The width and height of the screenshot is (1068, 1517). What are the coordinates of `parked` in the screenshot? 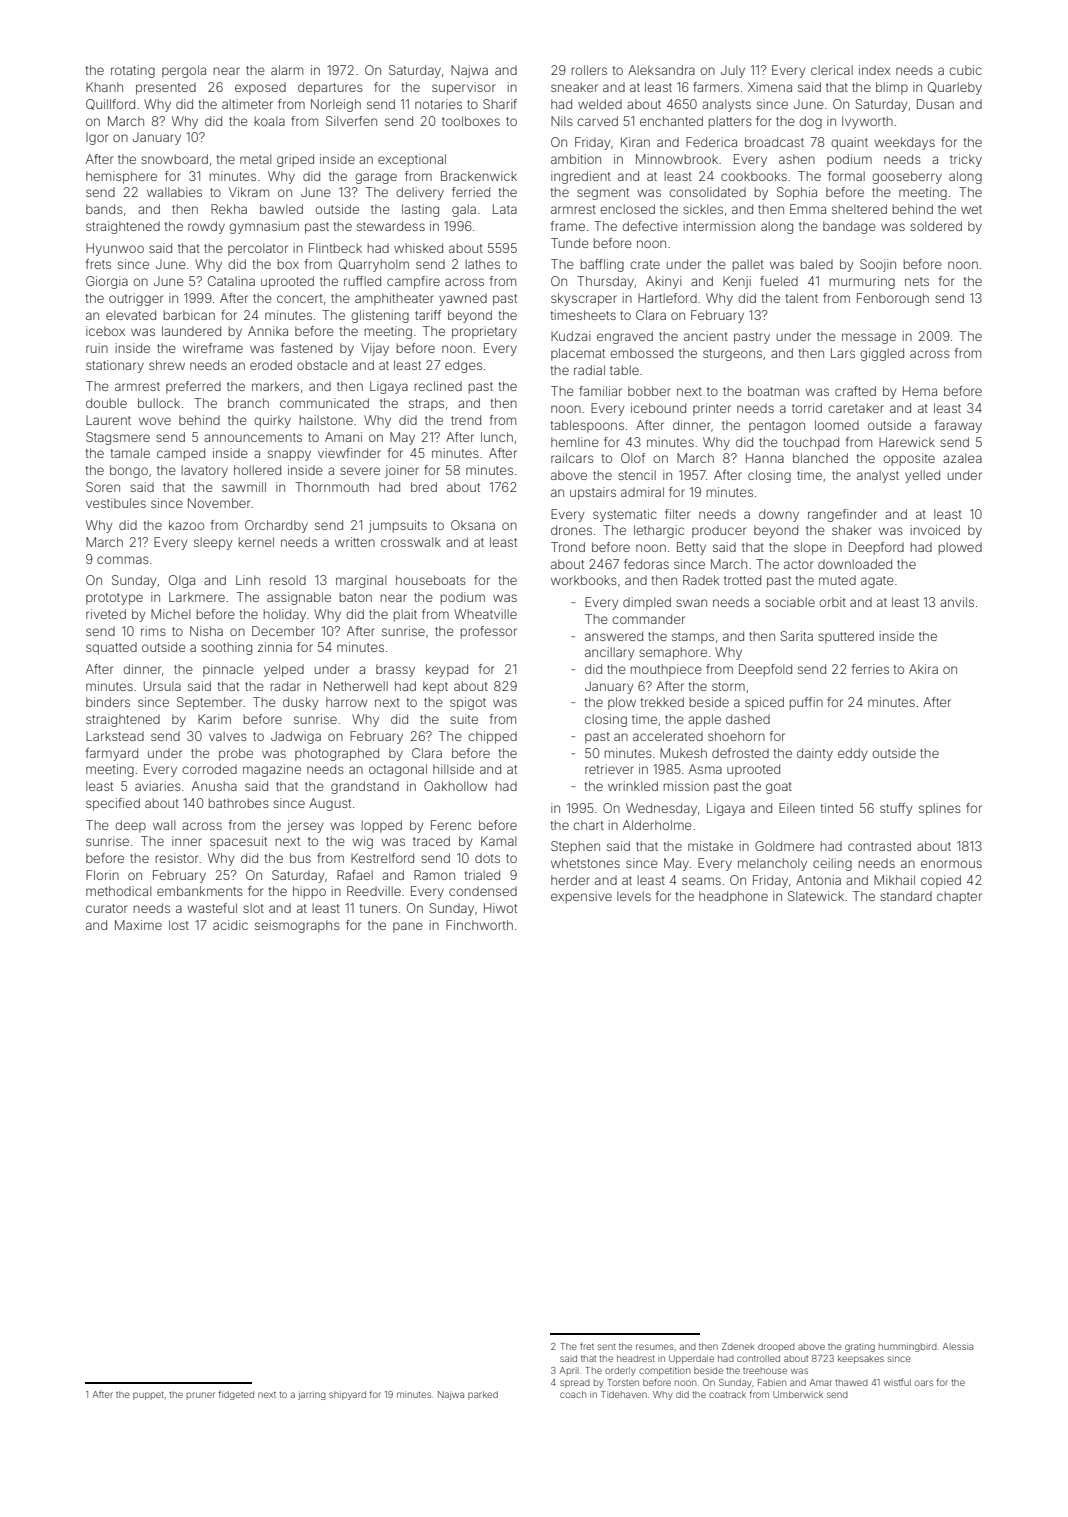 It's located at (483, 1395).
